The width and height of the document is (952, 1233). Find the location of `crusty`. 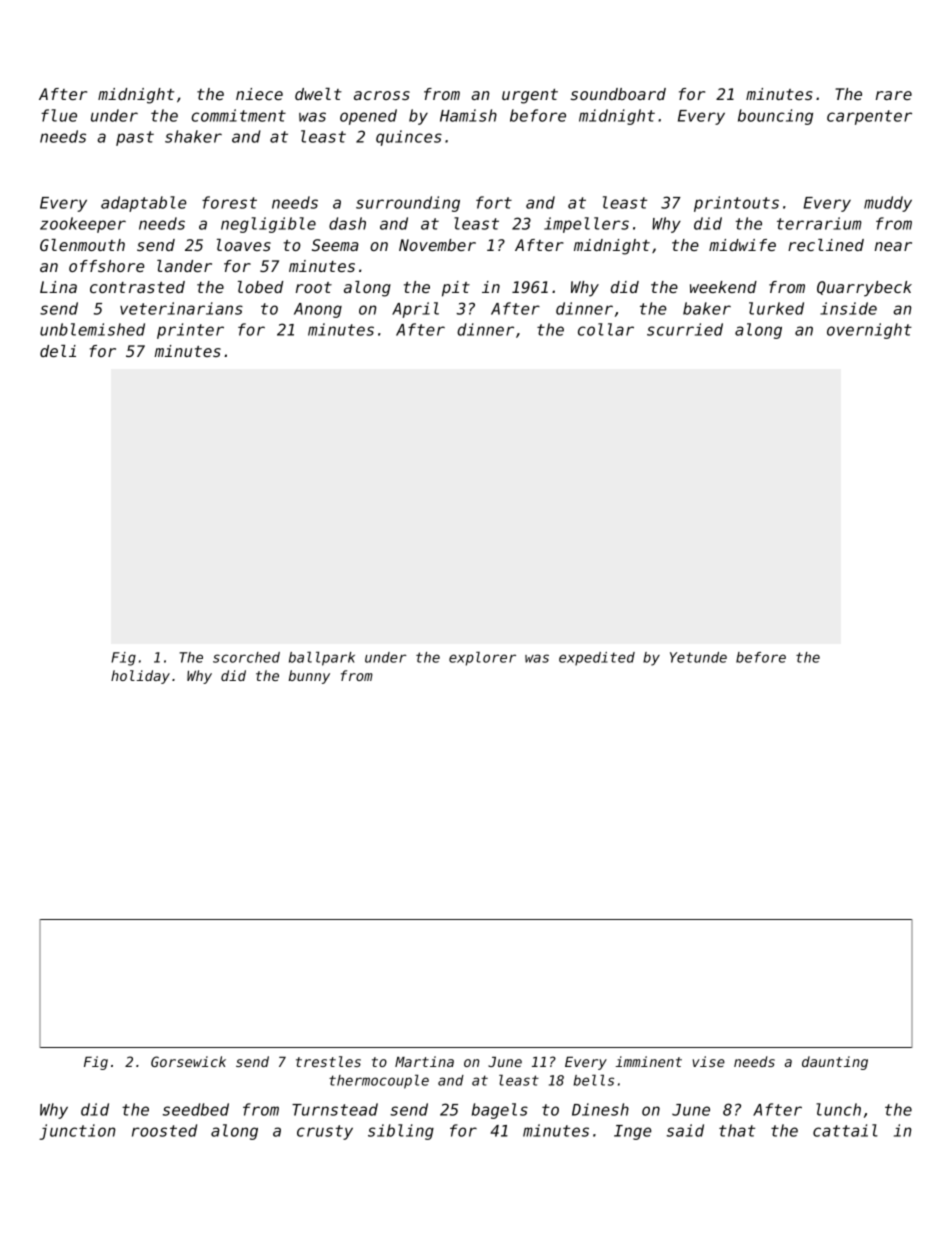

crusty is located at coordinates (325, 1132).
